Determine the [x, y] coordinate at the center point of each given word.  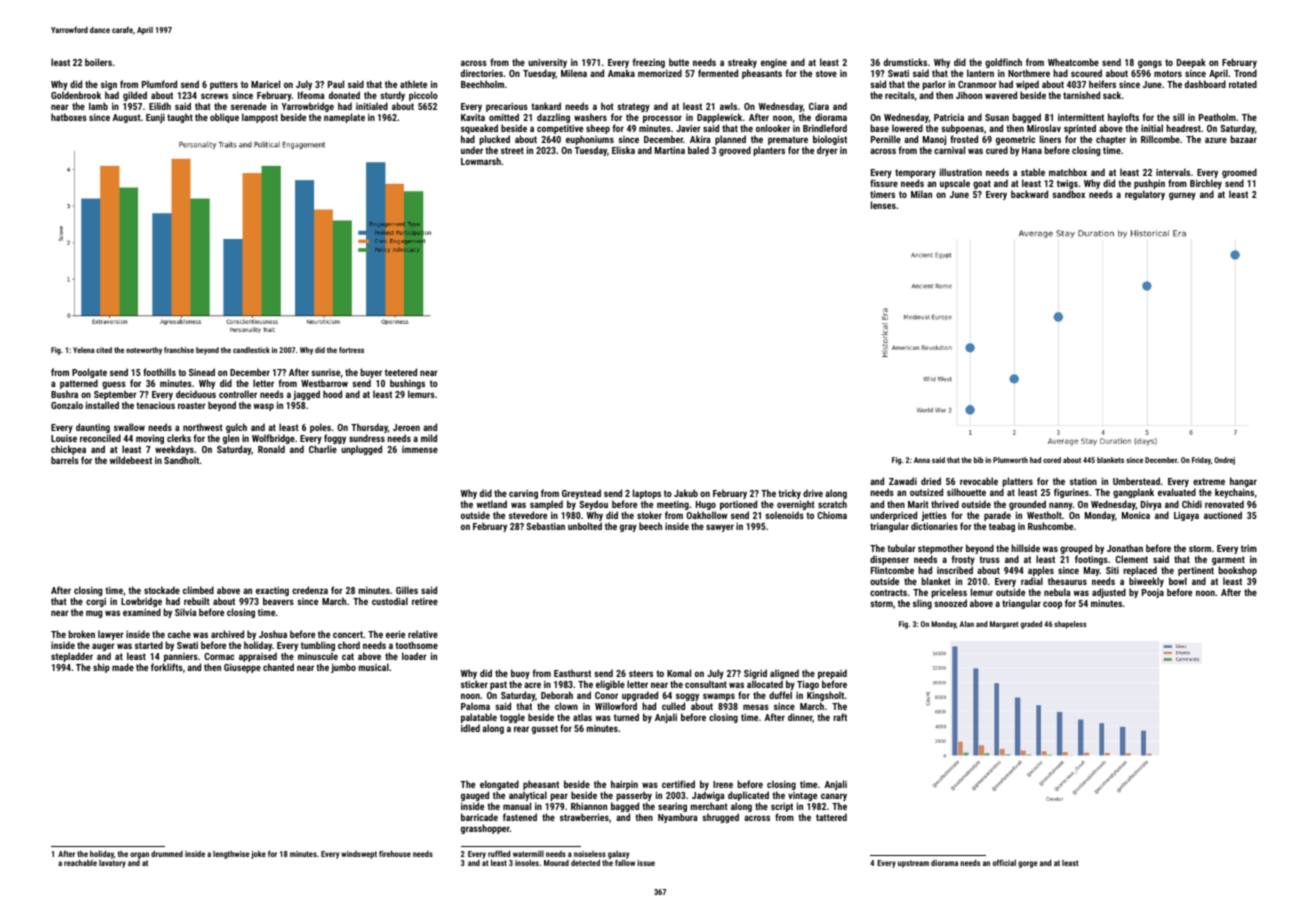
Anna [922, 460]
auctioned [1223, 515]
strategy [633, 107]
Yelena [83, 350]
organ [139, 855]
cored [1052, 460]
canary [834, 797]
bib [978, 460]
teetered [401, 372]
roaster [192, 405]
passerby [634, 796]
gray [628, 528]
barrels [65, 460]
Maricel [265, 84]
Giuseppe [242, 668]
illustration [961, 172]
